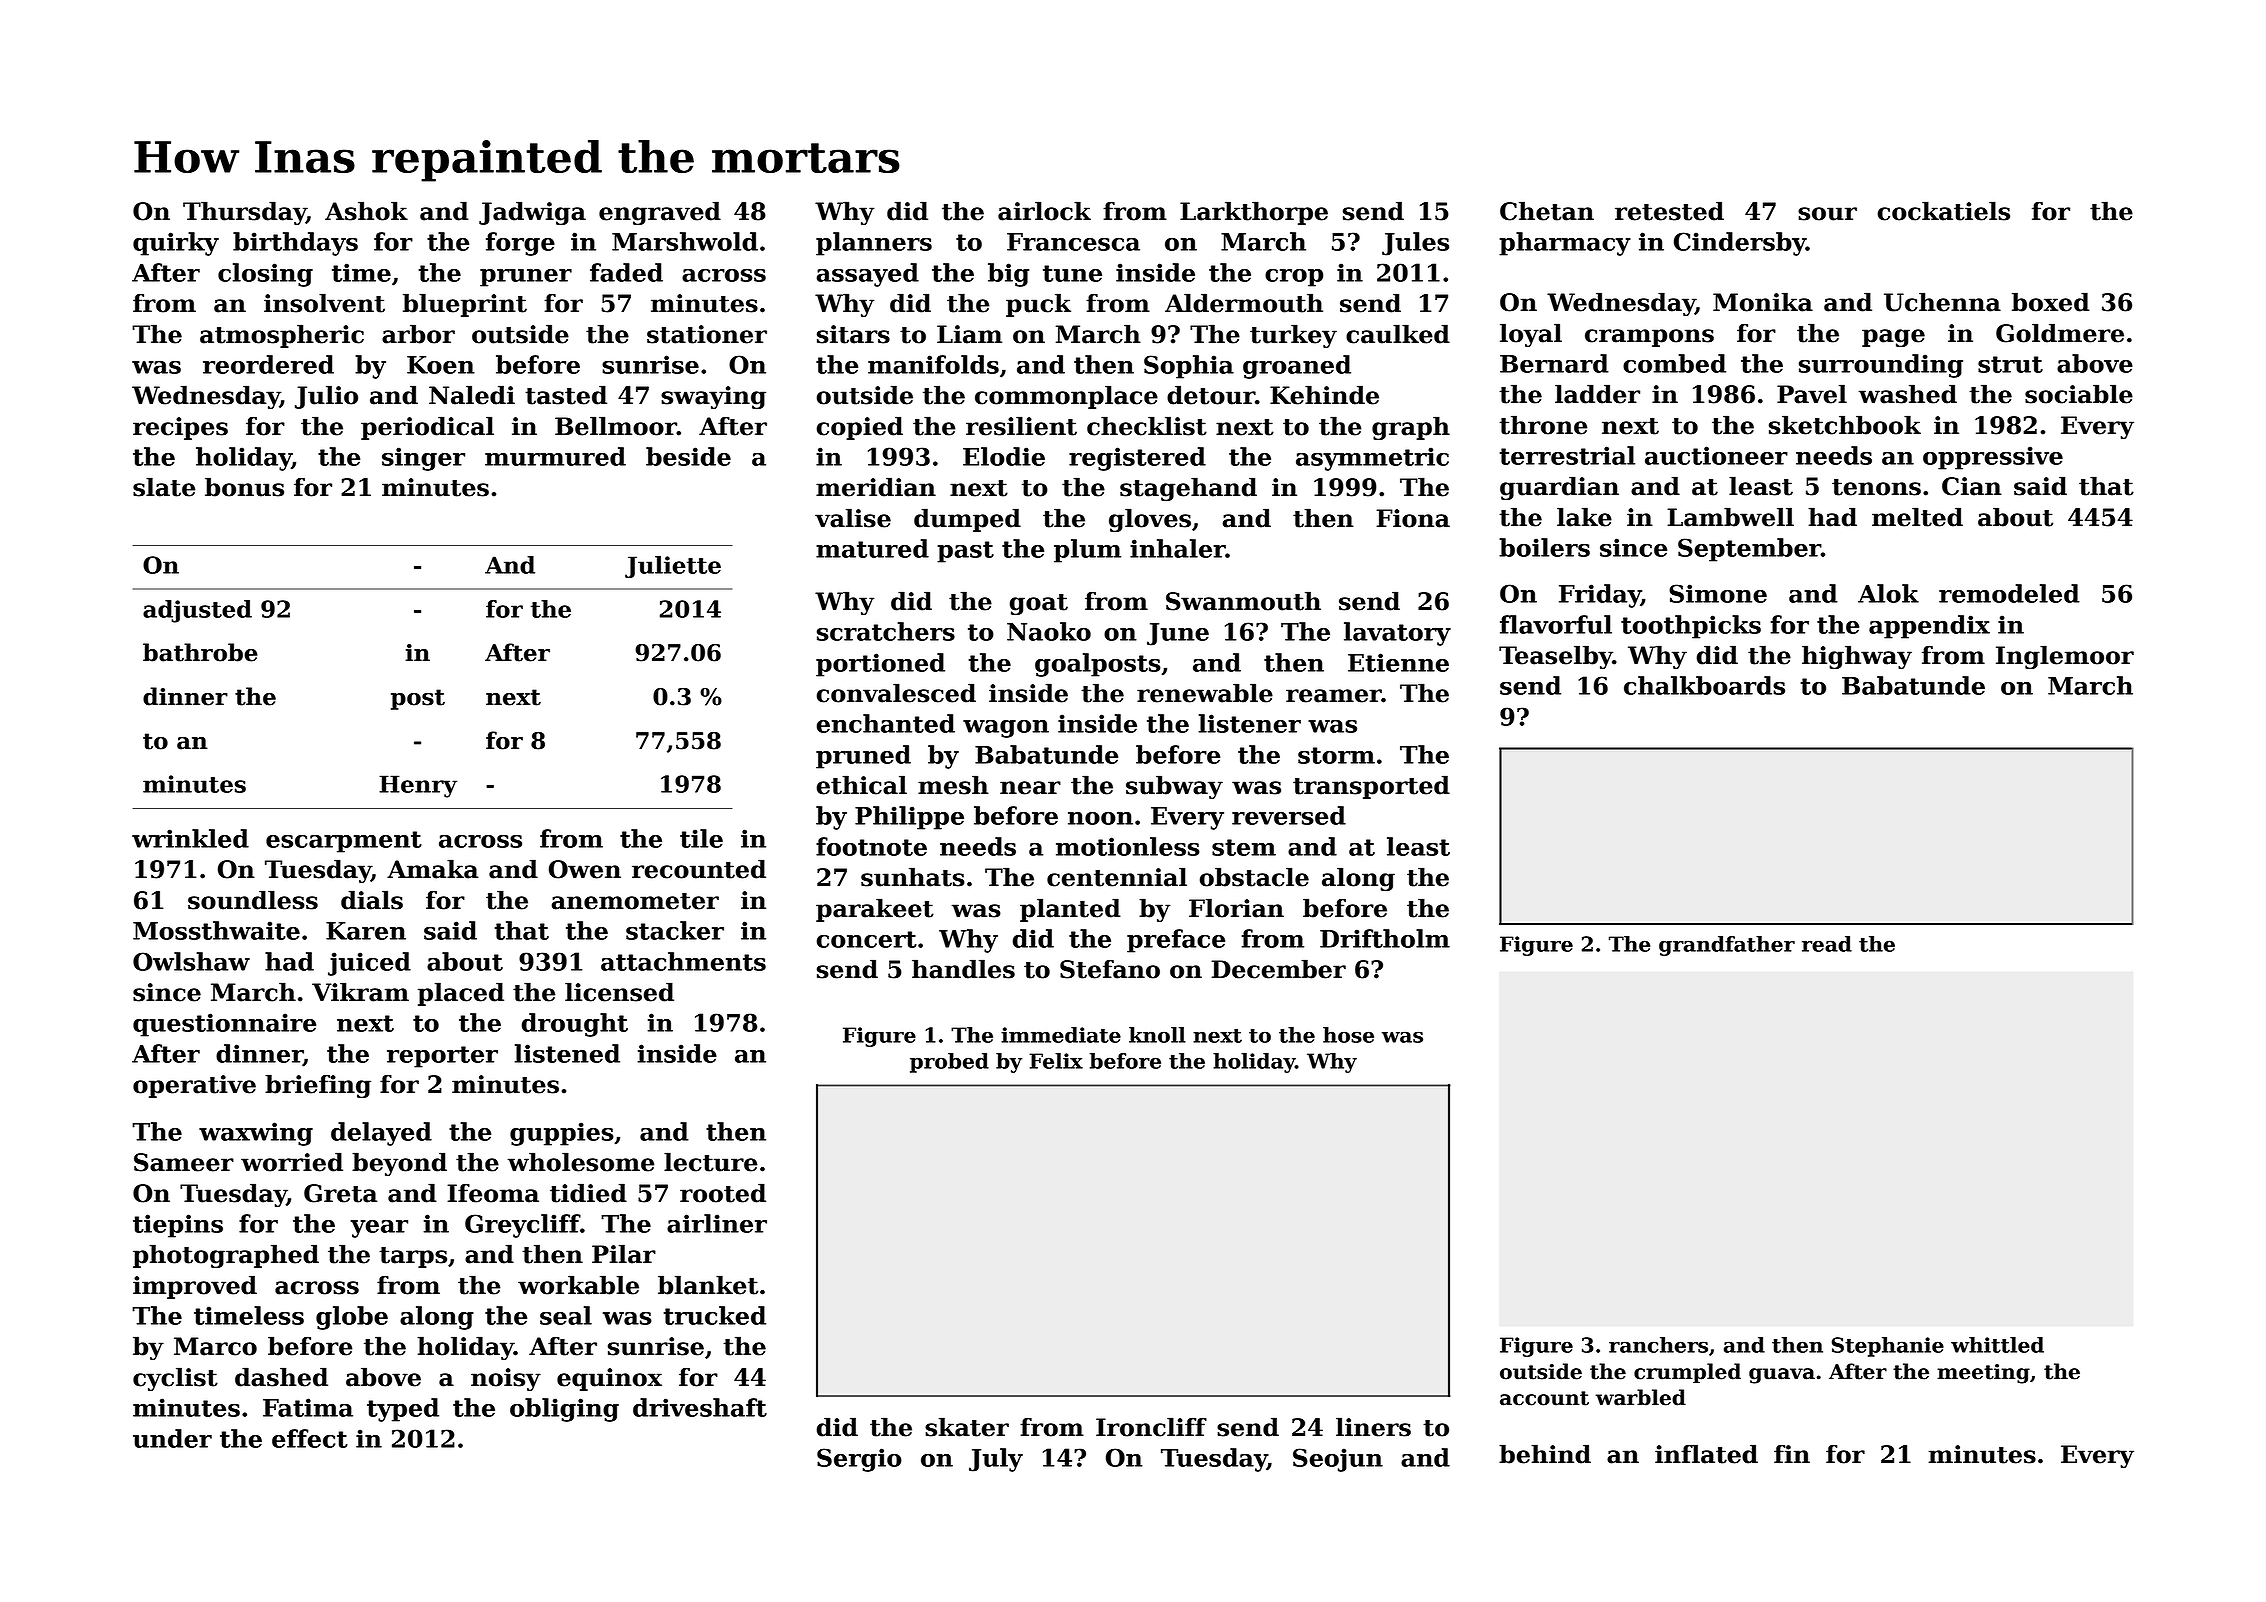 Image resolution: width=2266 pixels, height=1602 pixels. I want to click on hose, so click(1348, 1035).
